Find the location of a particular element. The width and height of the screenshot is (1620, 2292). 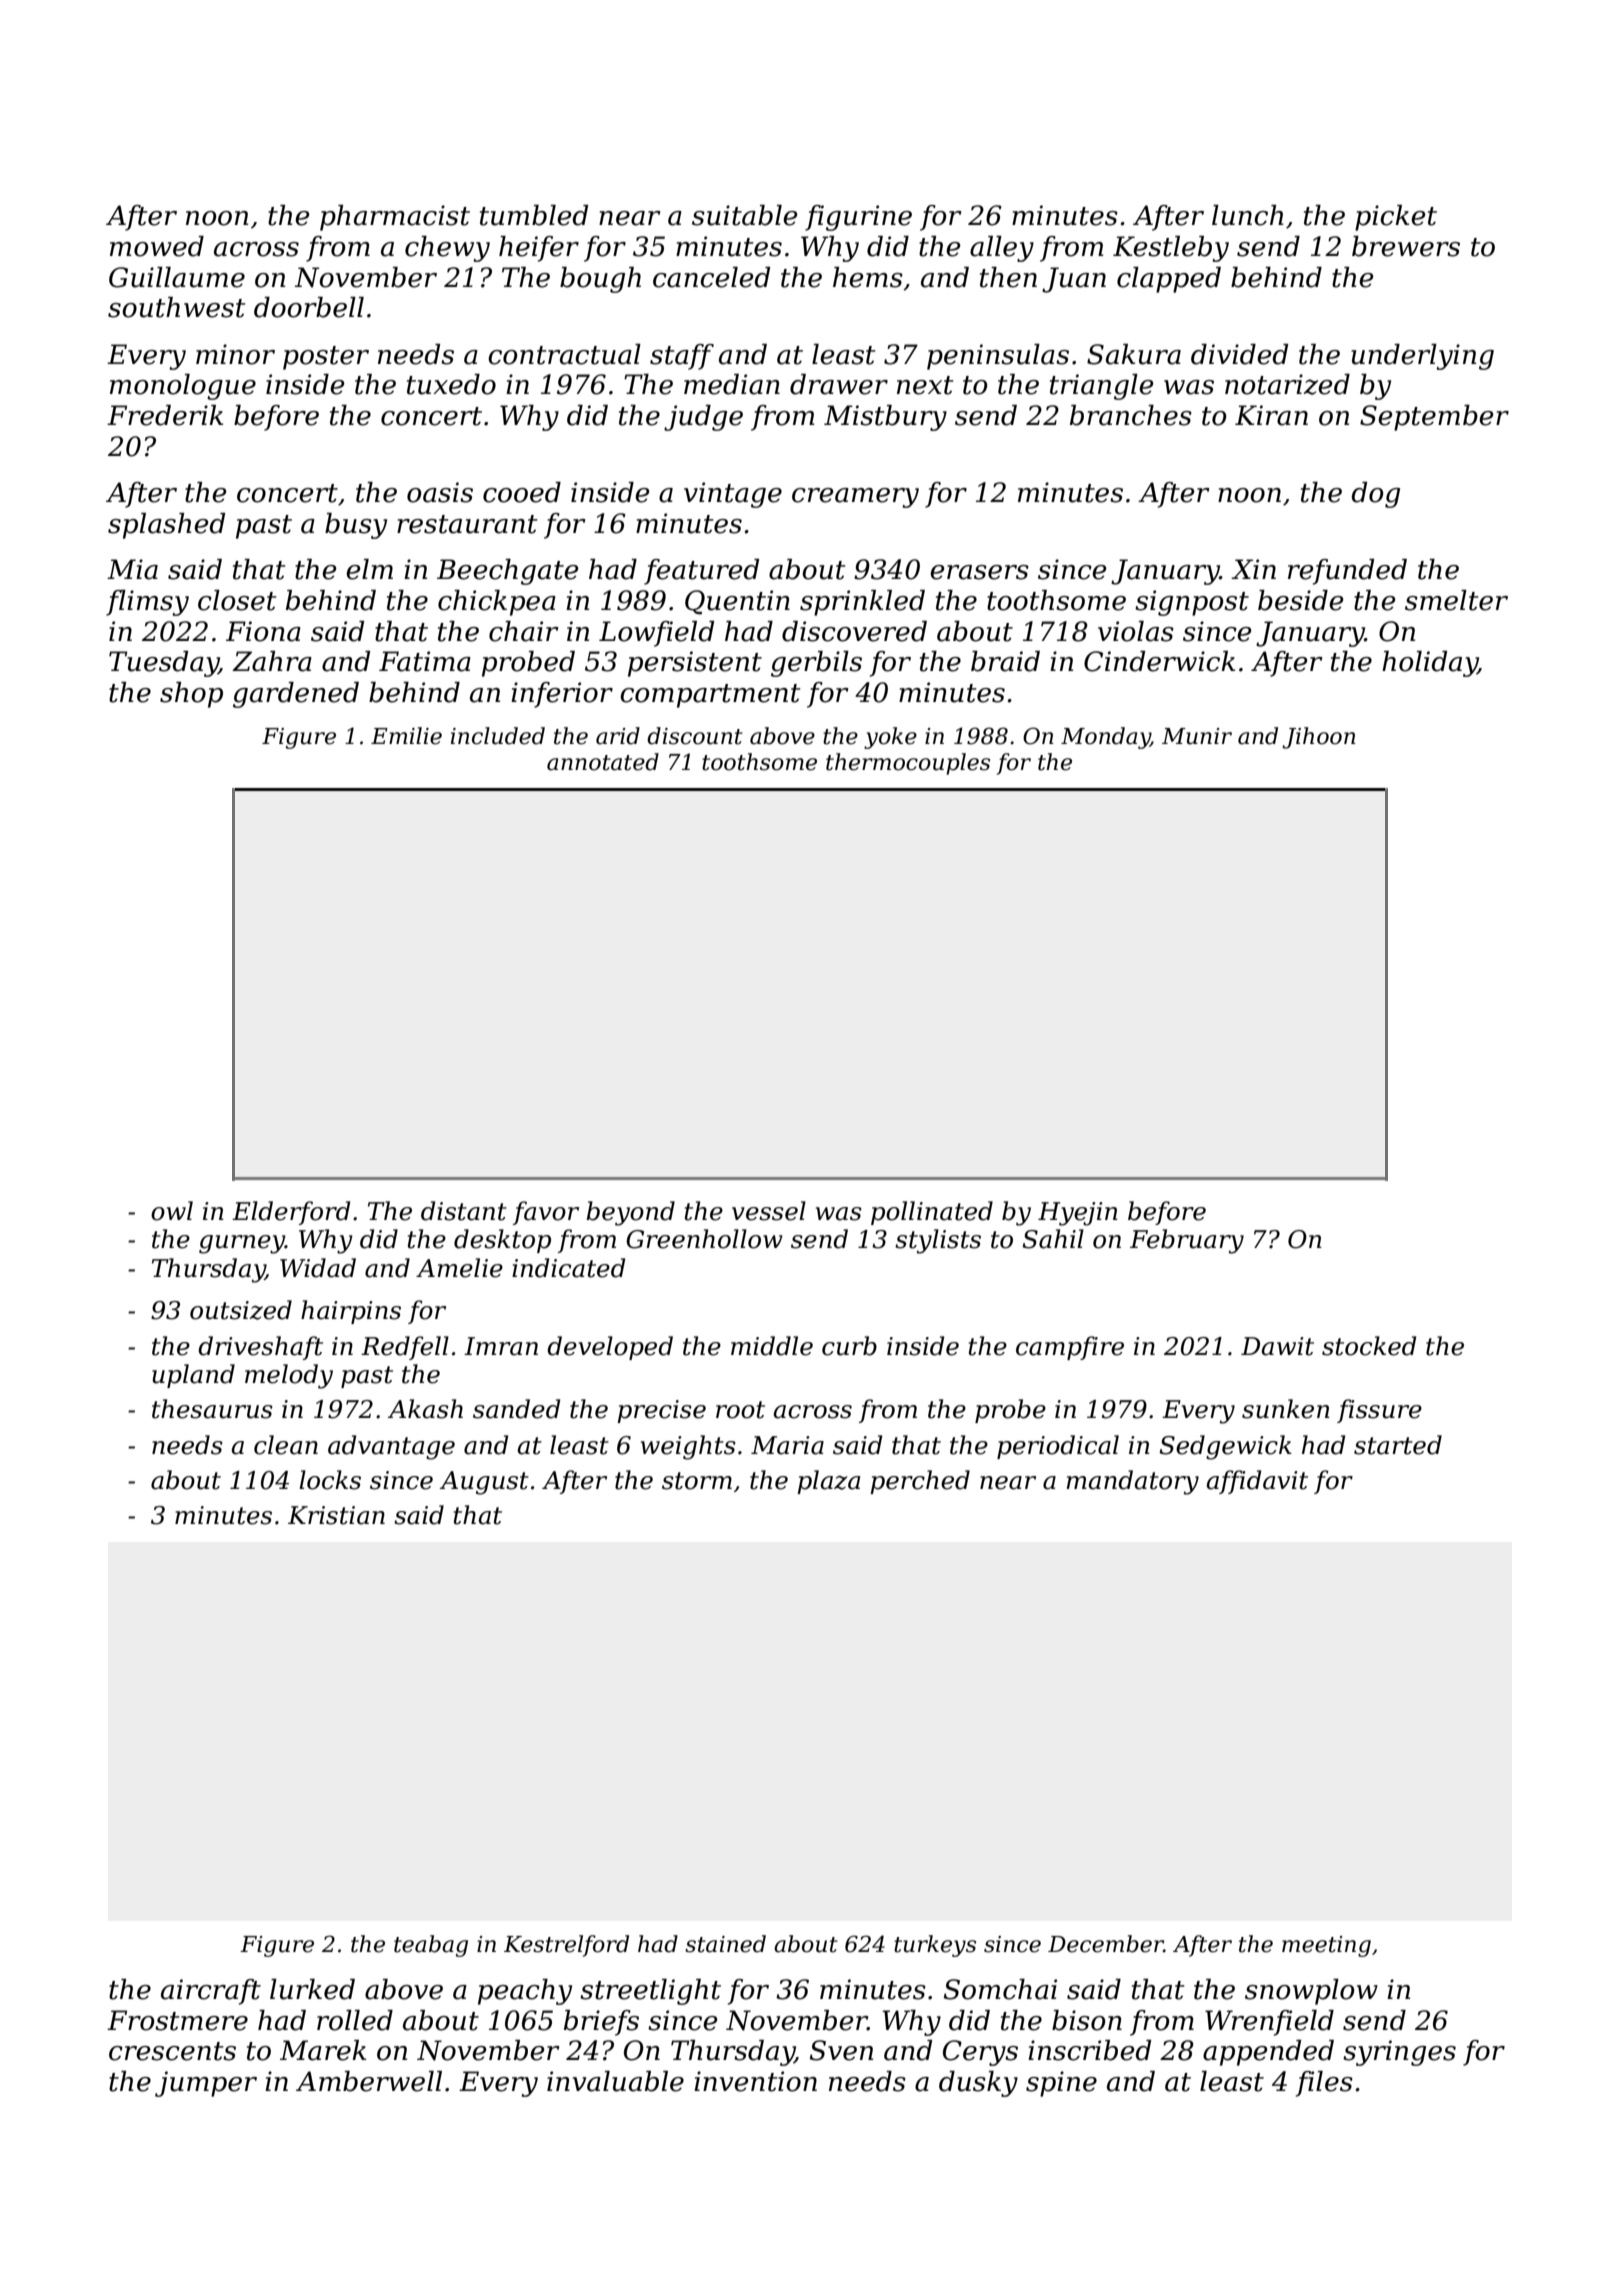

Tuesday is located at coordinates (164, 664).
